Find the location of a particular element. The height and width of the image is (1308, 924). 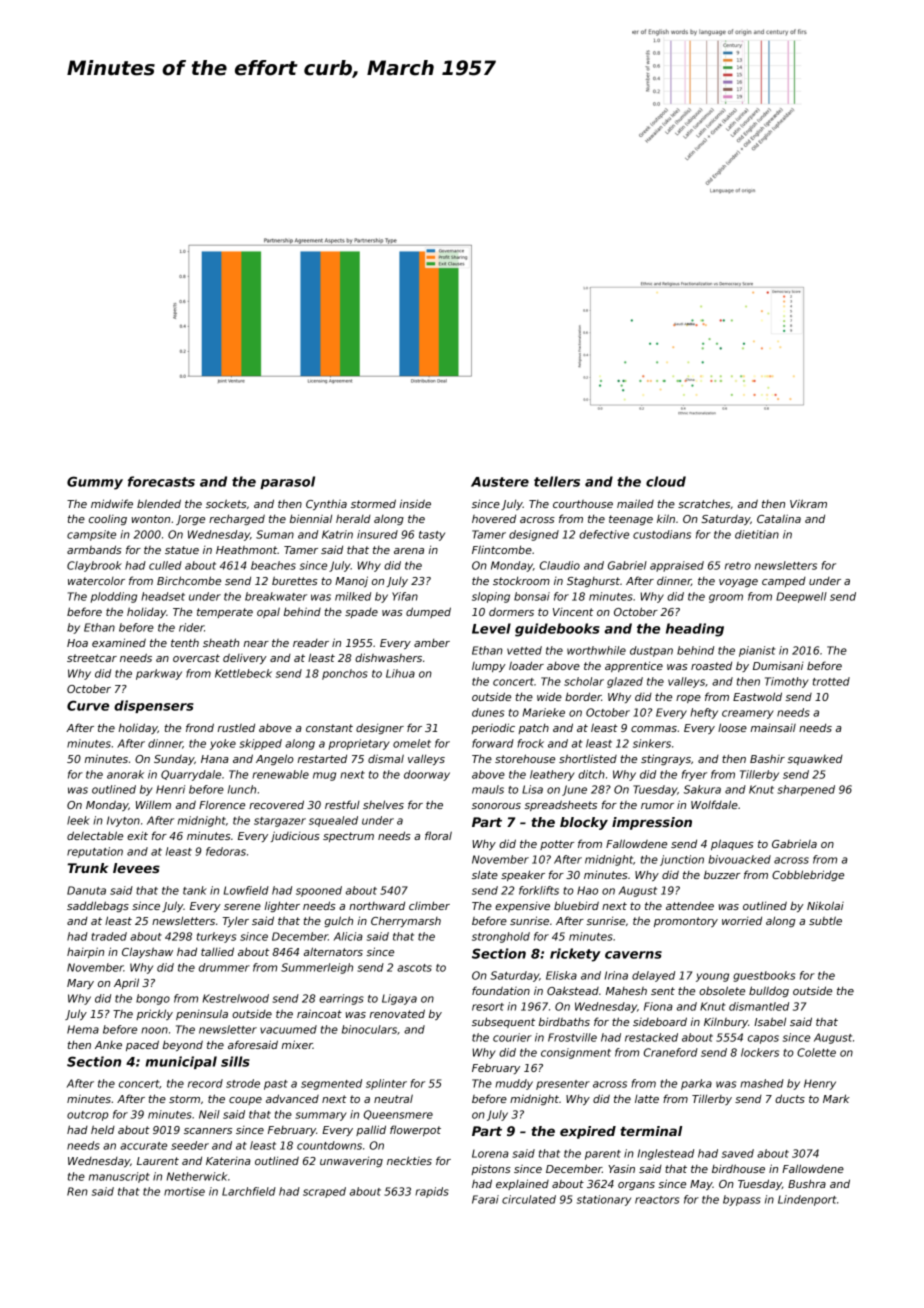

spreadsheets is located at coordinates (560, 805).
